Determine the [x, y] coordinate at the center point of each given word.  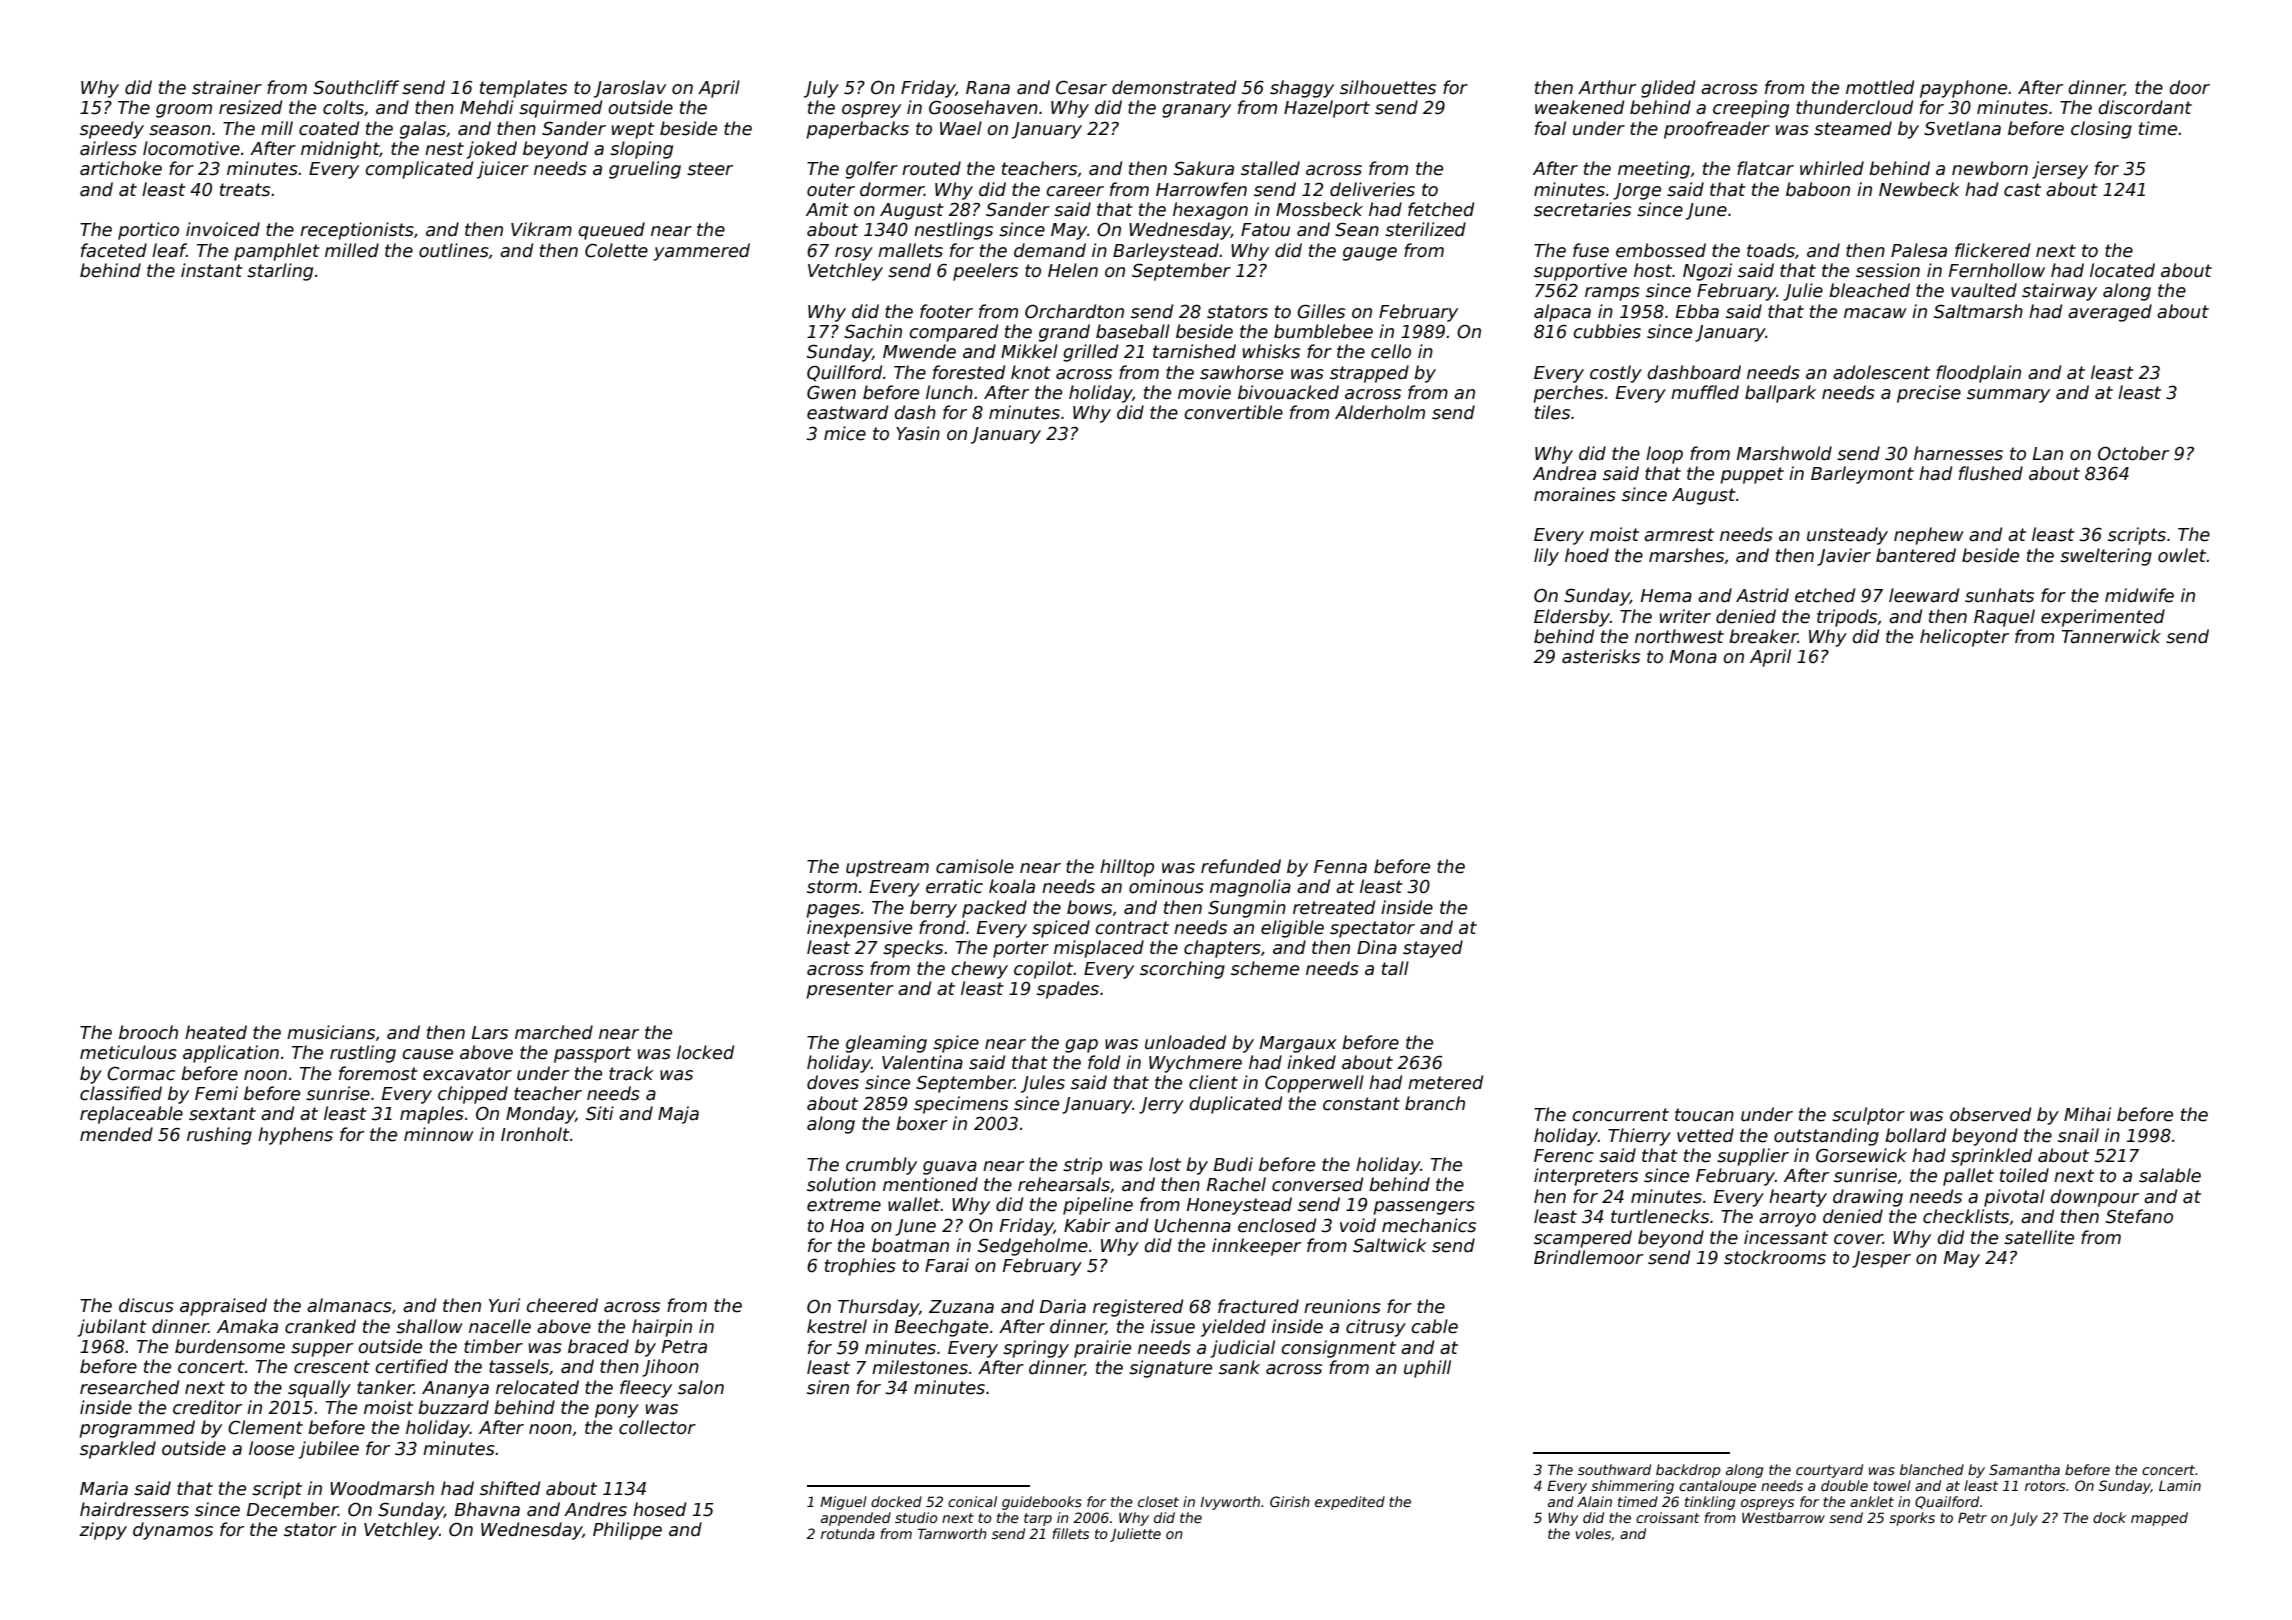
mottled [1880, 87]
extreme [844, 1205]
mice [845, 433]
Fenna [1340, 867]
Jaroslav [630, 89]
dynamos [173, 1531]
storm [832, 887]
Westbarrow [1783, 1517]
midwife [2139, 595]
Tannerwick [2111, 636]
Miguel [843, 1503]
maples [432, 1115]
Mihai [2087, 1114]
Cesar [1081, 87]
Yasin [918, 433]
